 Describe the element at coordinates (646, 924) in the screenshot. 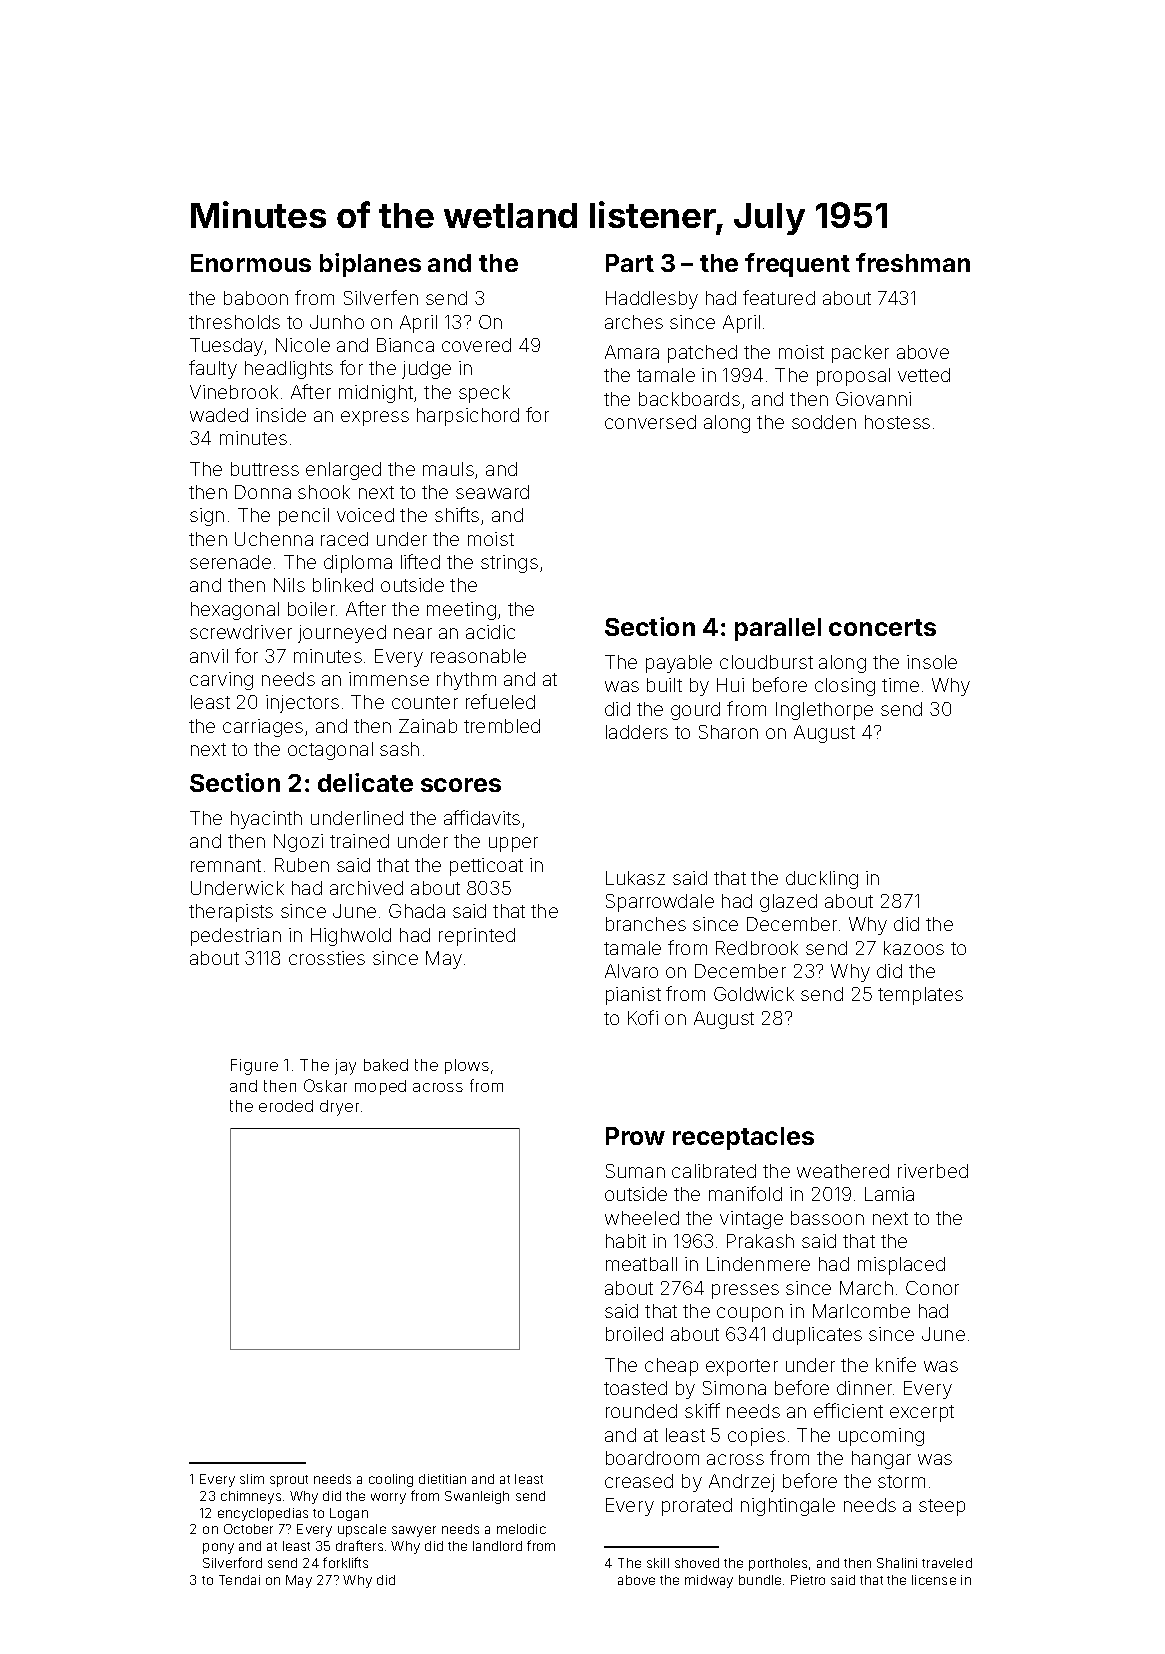

I see `branches` at that location.
